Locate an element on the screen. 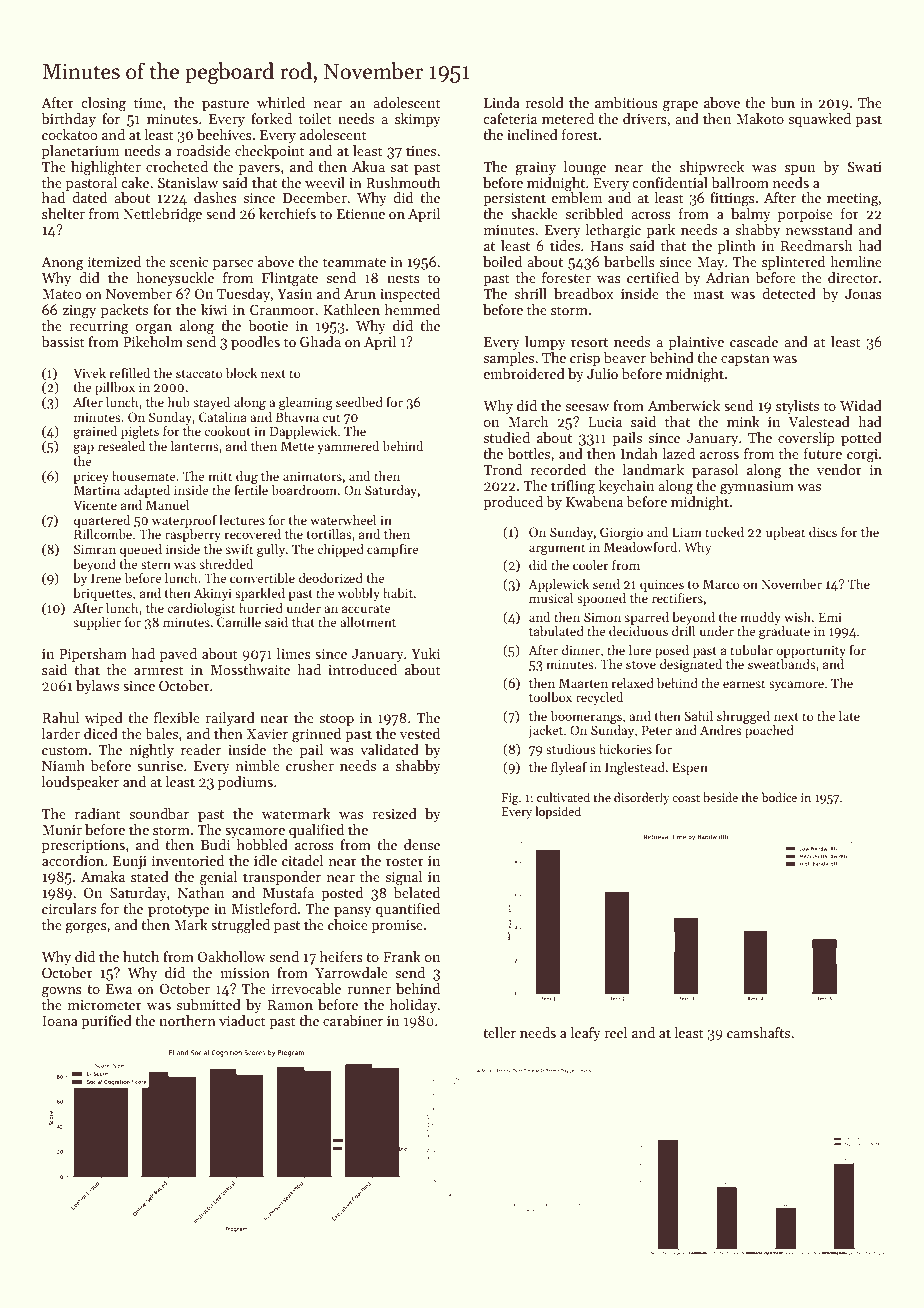 Image resolution: width=924 pixels, height=1308 pixels. Mossthwaite is located at coordinates (250, 669).
